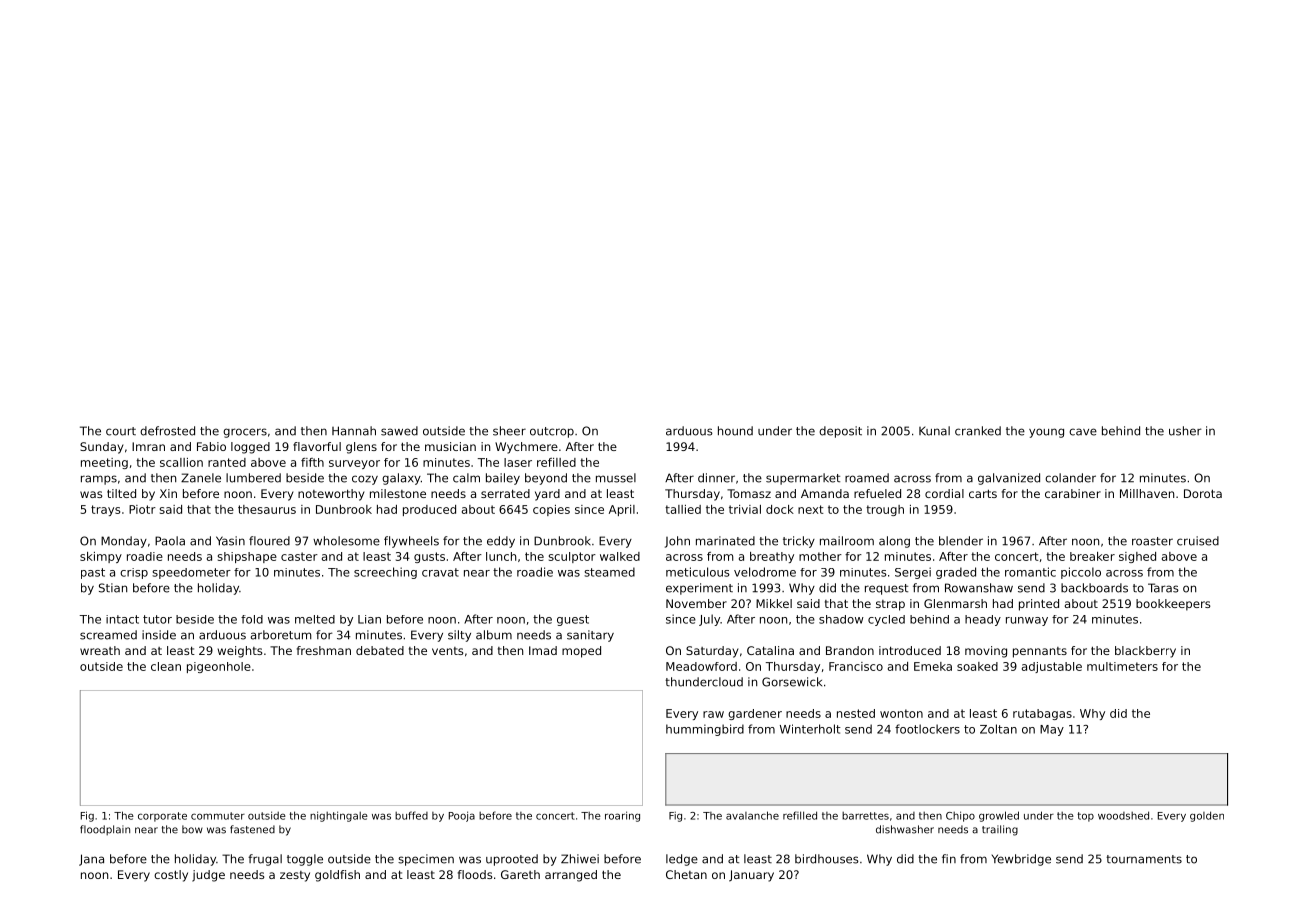 This page has height=924, width=1308. What do you see at coordinates (219, 667) in the page?
I see `pigeonhole` at bounding box center [219, 667].
